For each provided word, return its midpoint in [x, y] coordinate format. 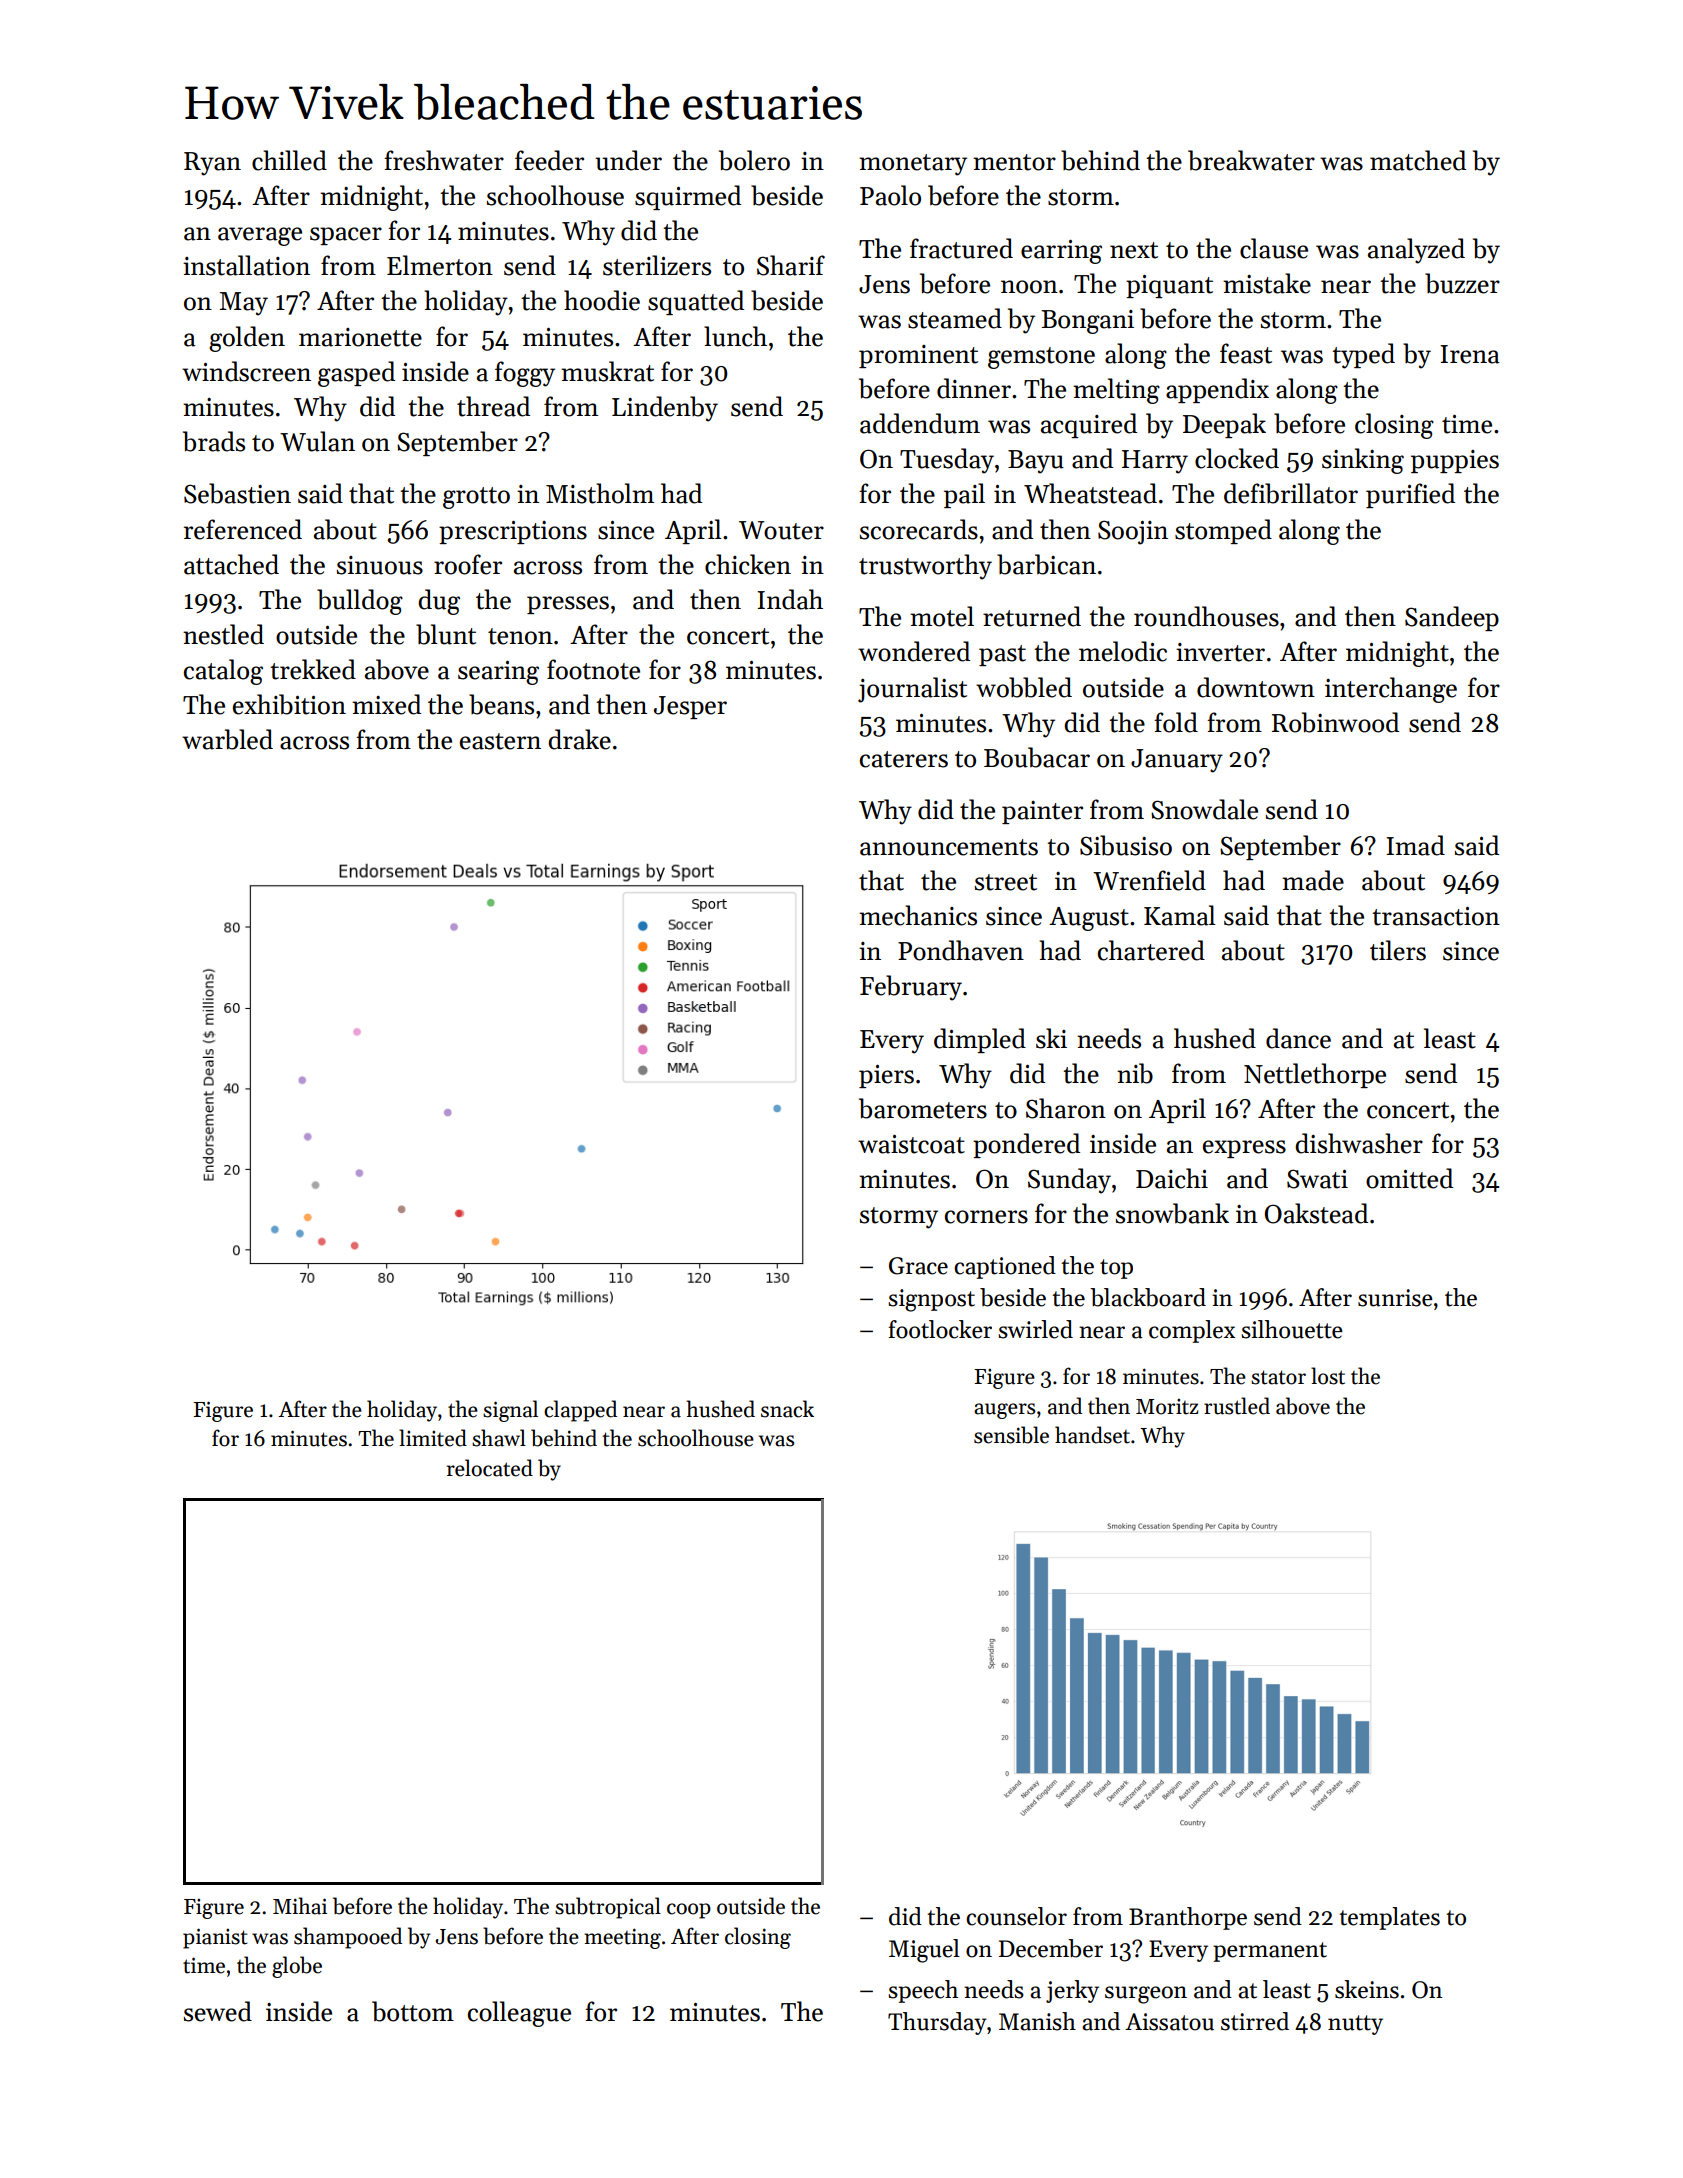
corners [986, 1217]
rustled [1237, 1406]
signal [510, 1411]
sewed [218, 2011]
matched [1418, 160]
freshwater [444, 160]
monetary [913, 165]
